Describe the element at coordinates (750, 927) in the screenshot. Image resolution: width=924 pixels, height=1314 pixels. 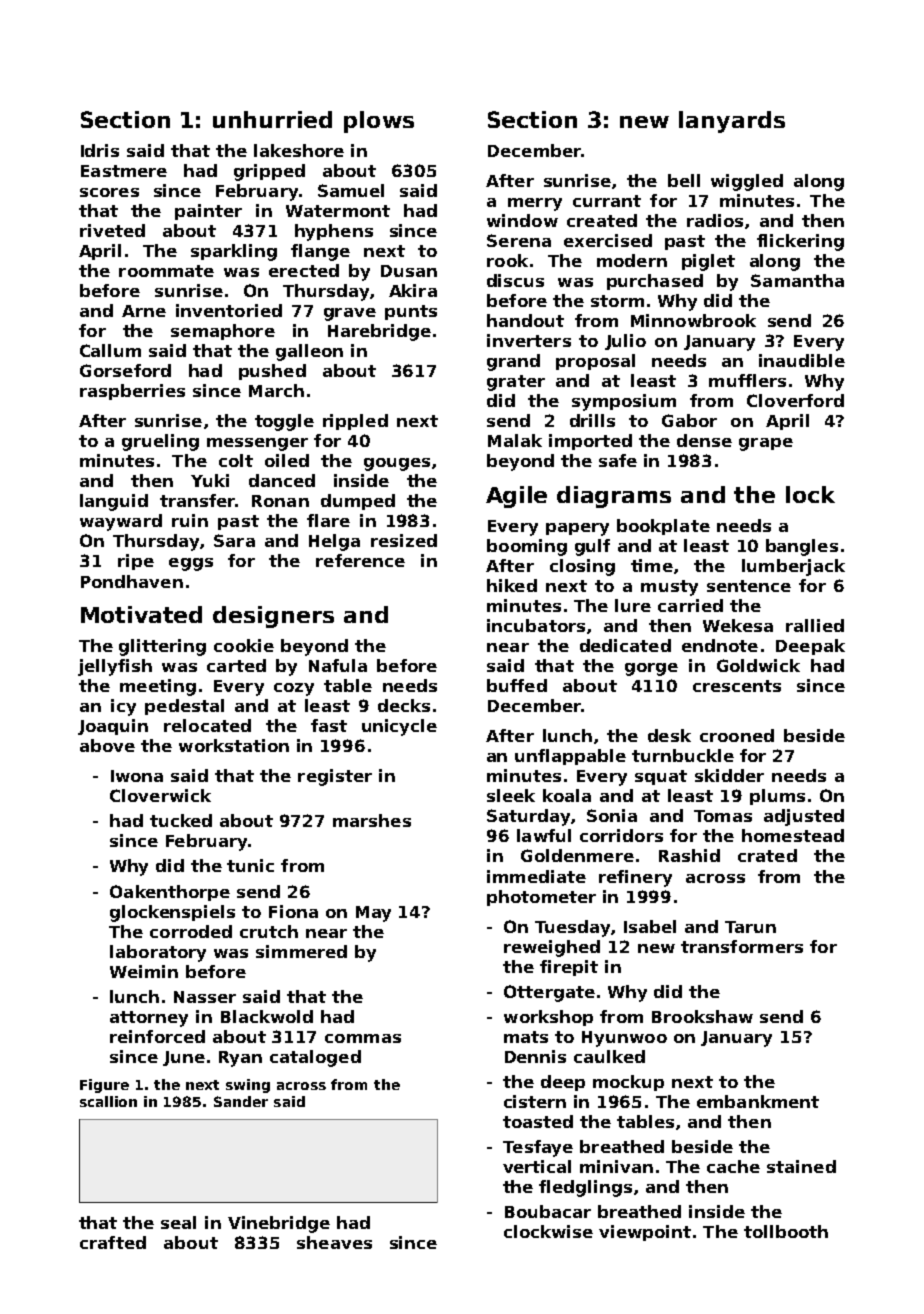
I see `Tarun` at that location.
